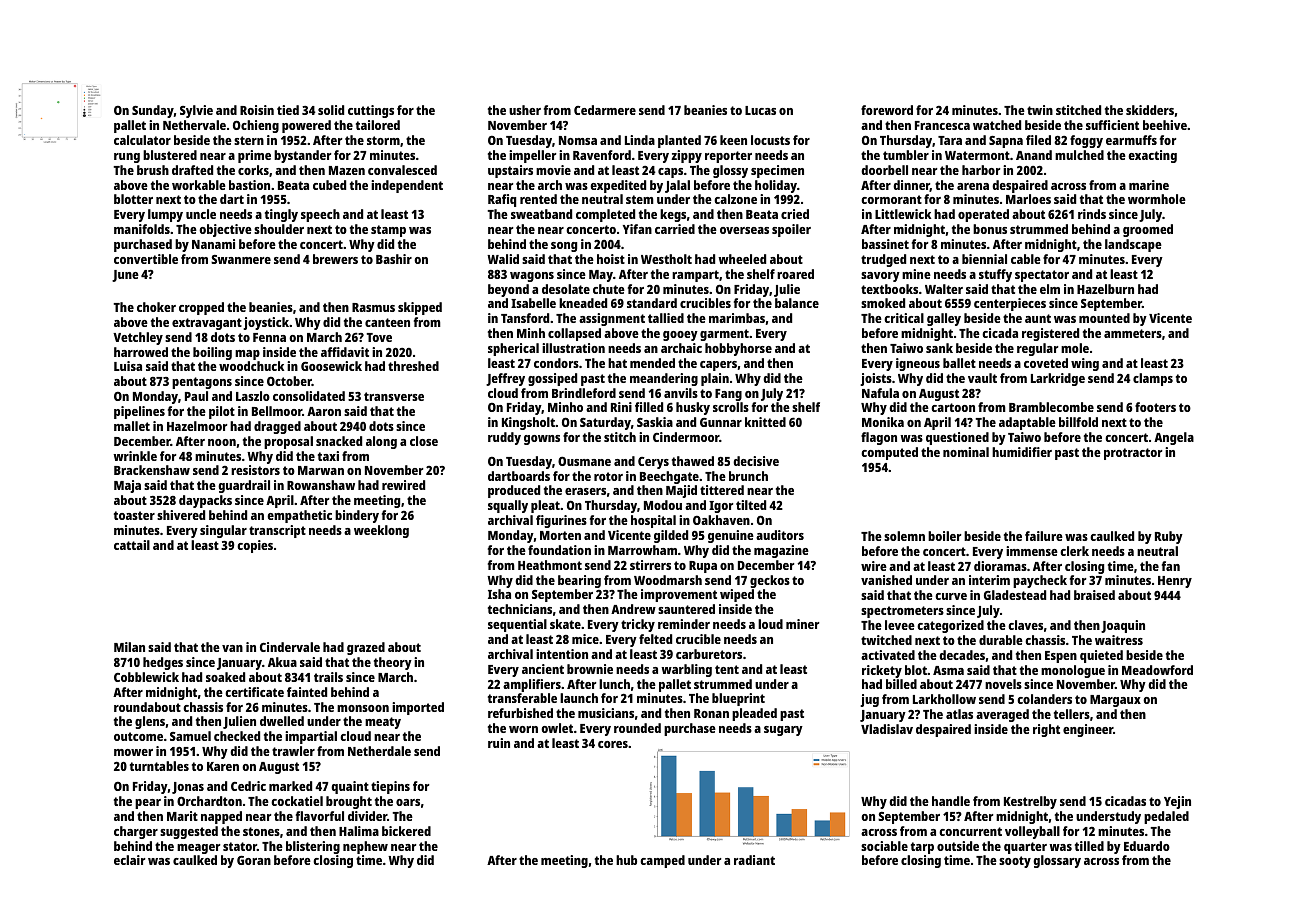  Describe the element at coordinates (730, 171) in the screenshot. I see `glossy` at that location.
